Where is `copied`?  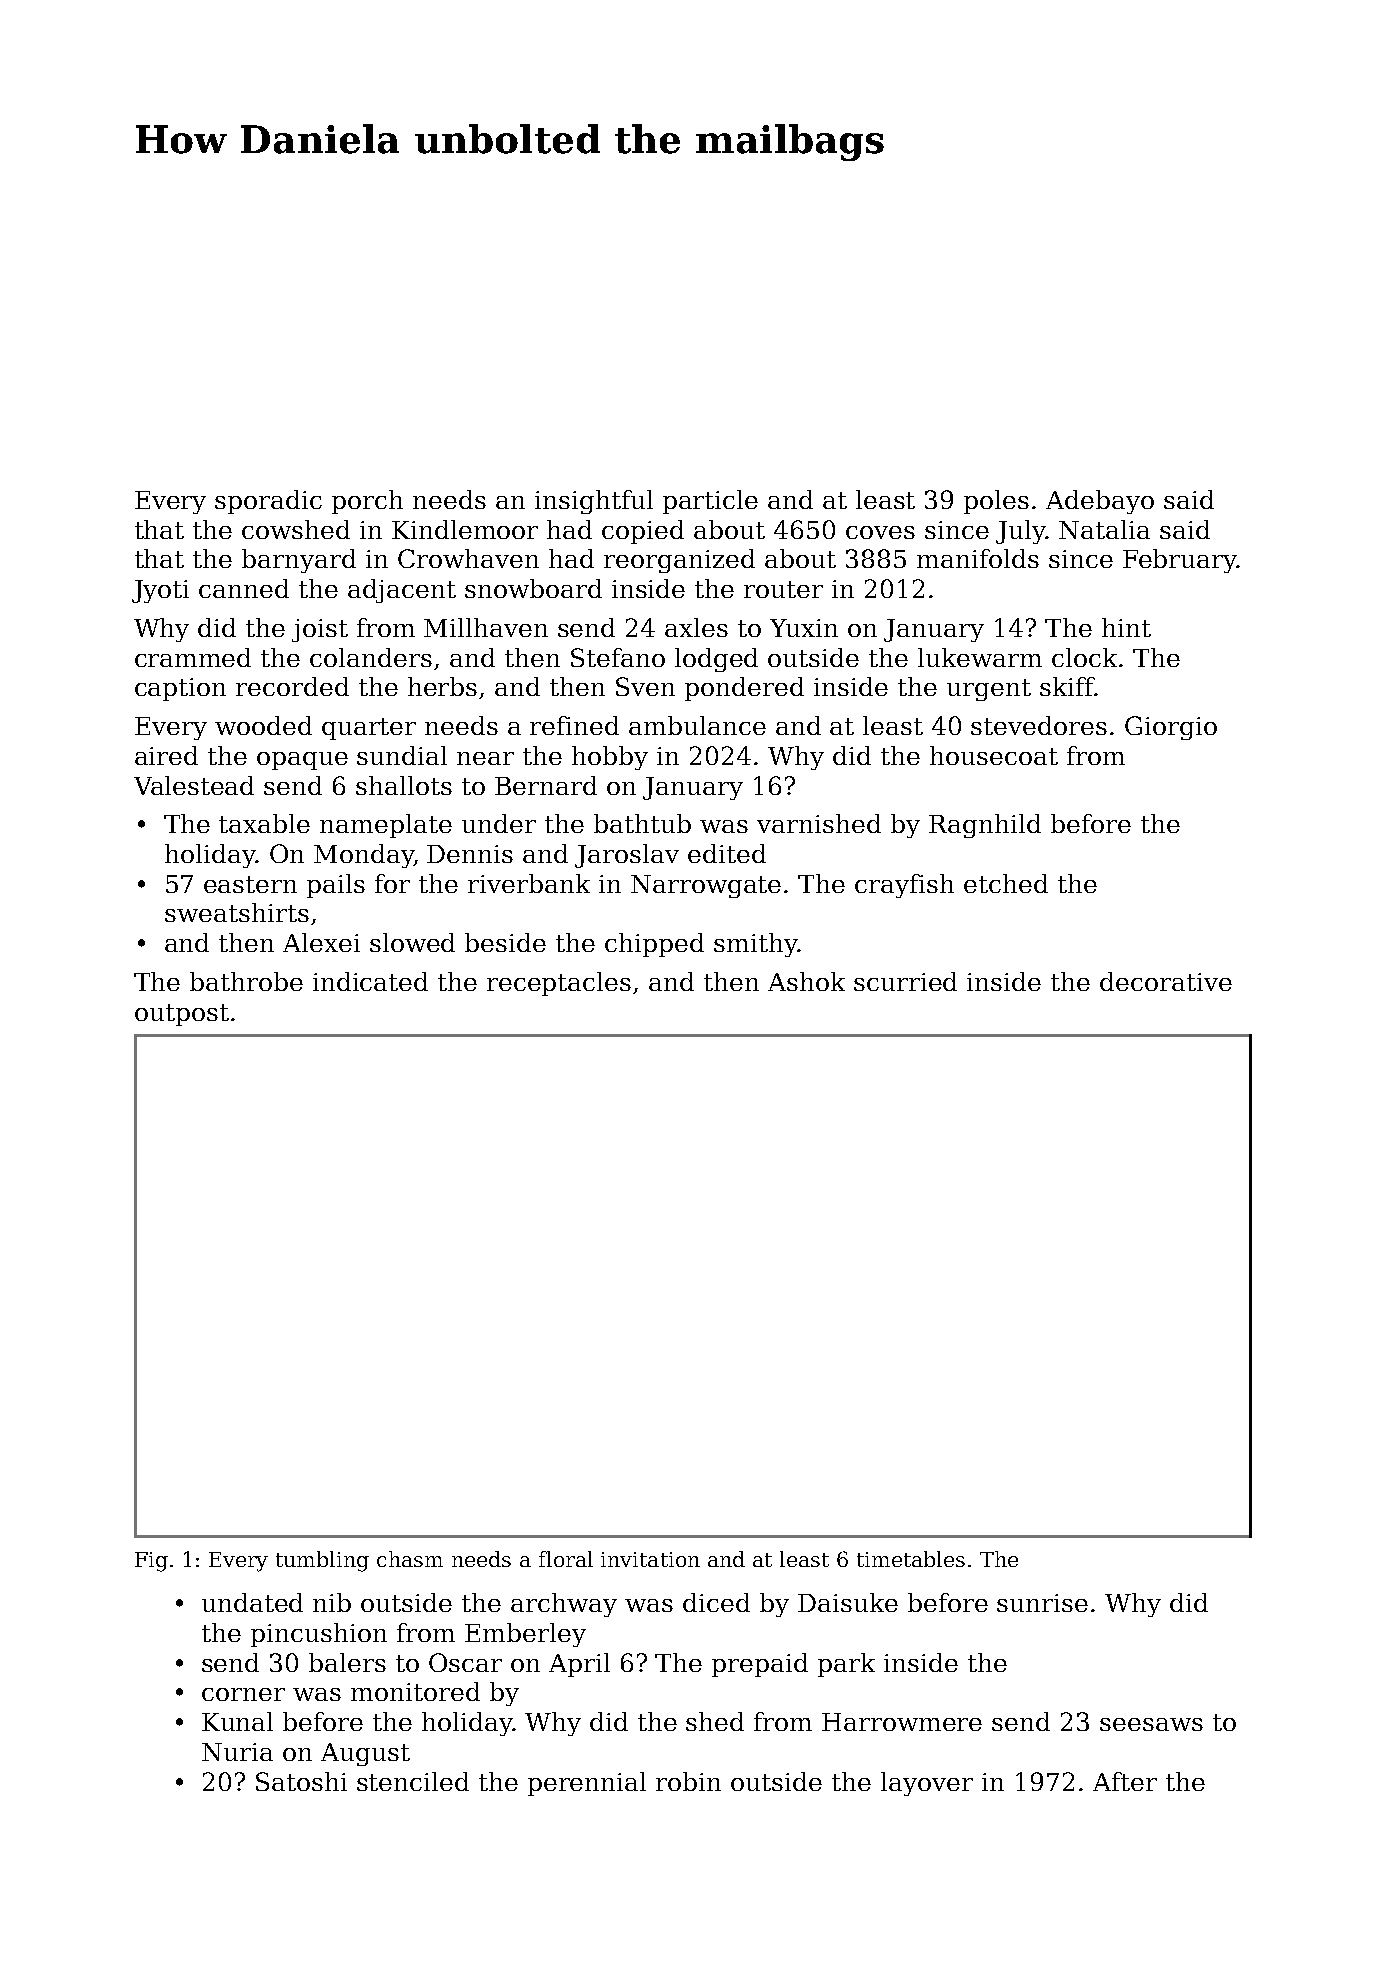
copied is located at coordinates (643, 532).
